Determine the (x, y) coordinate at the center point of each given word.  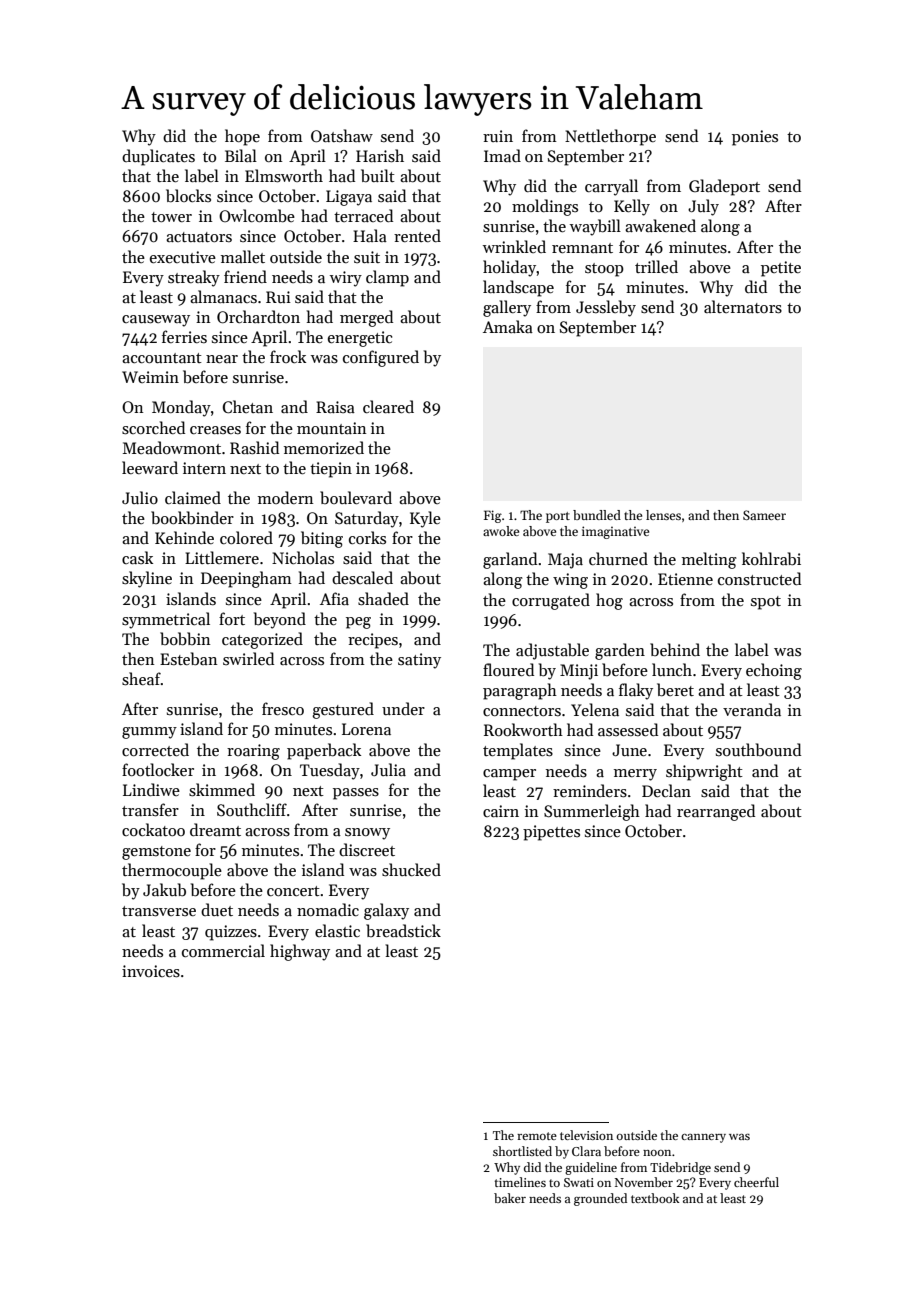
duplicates (158, 157)
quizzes (231, 933)
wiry (346, 279)
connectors (522, 711)
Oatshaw (342, 136)
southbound (758, 750)
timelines (520, 1182)
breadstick (403, 930)
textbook (655, 1198)
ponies (755, 138)
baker (510, 1198)
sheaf (141, 679)
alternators (743, 307)
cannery (703, 1138)
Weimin (150, 377)
